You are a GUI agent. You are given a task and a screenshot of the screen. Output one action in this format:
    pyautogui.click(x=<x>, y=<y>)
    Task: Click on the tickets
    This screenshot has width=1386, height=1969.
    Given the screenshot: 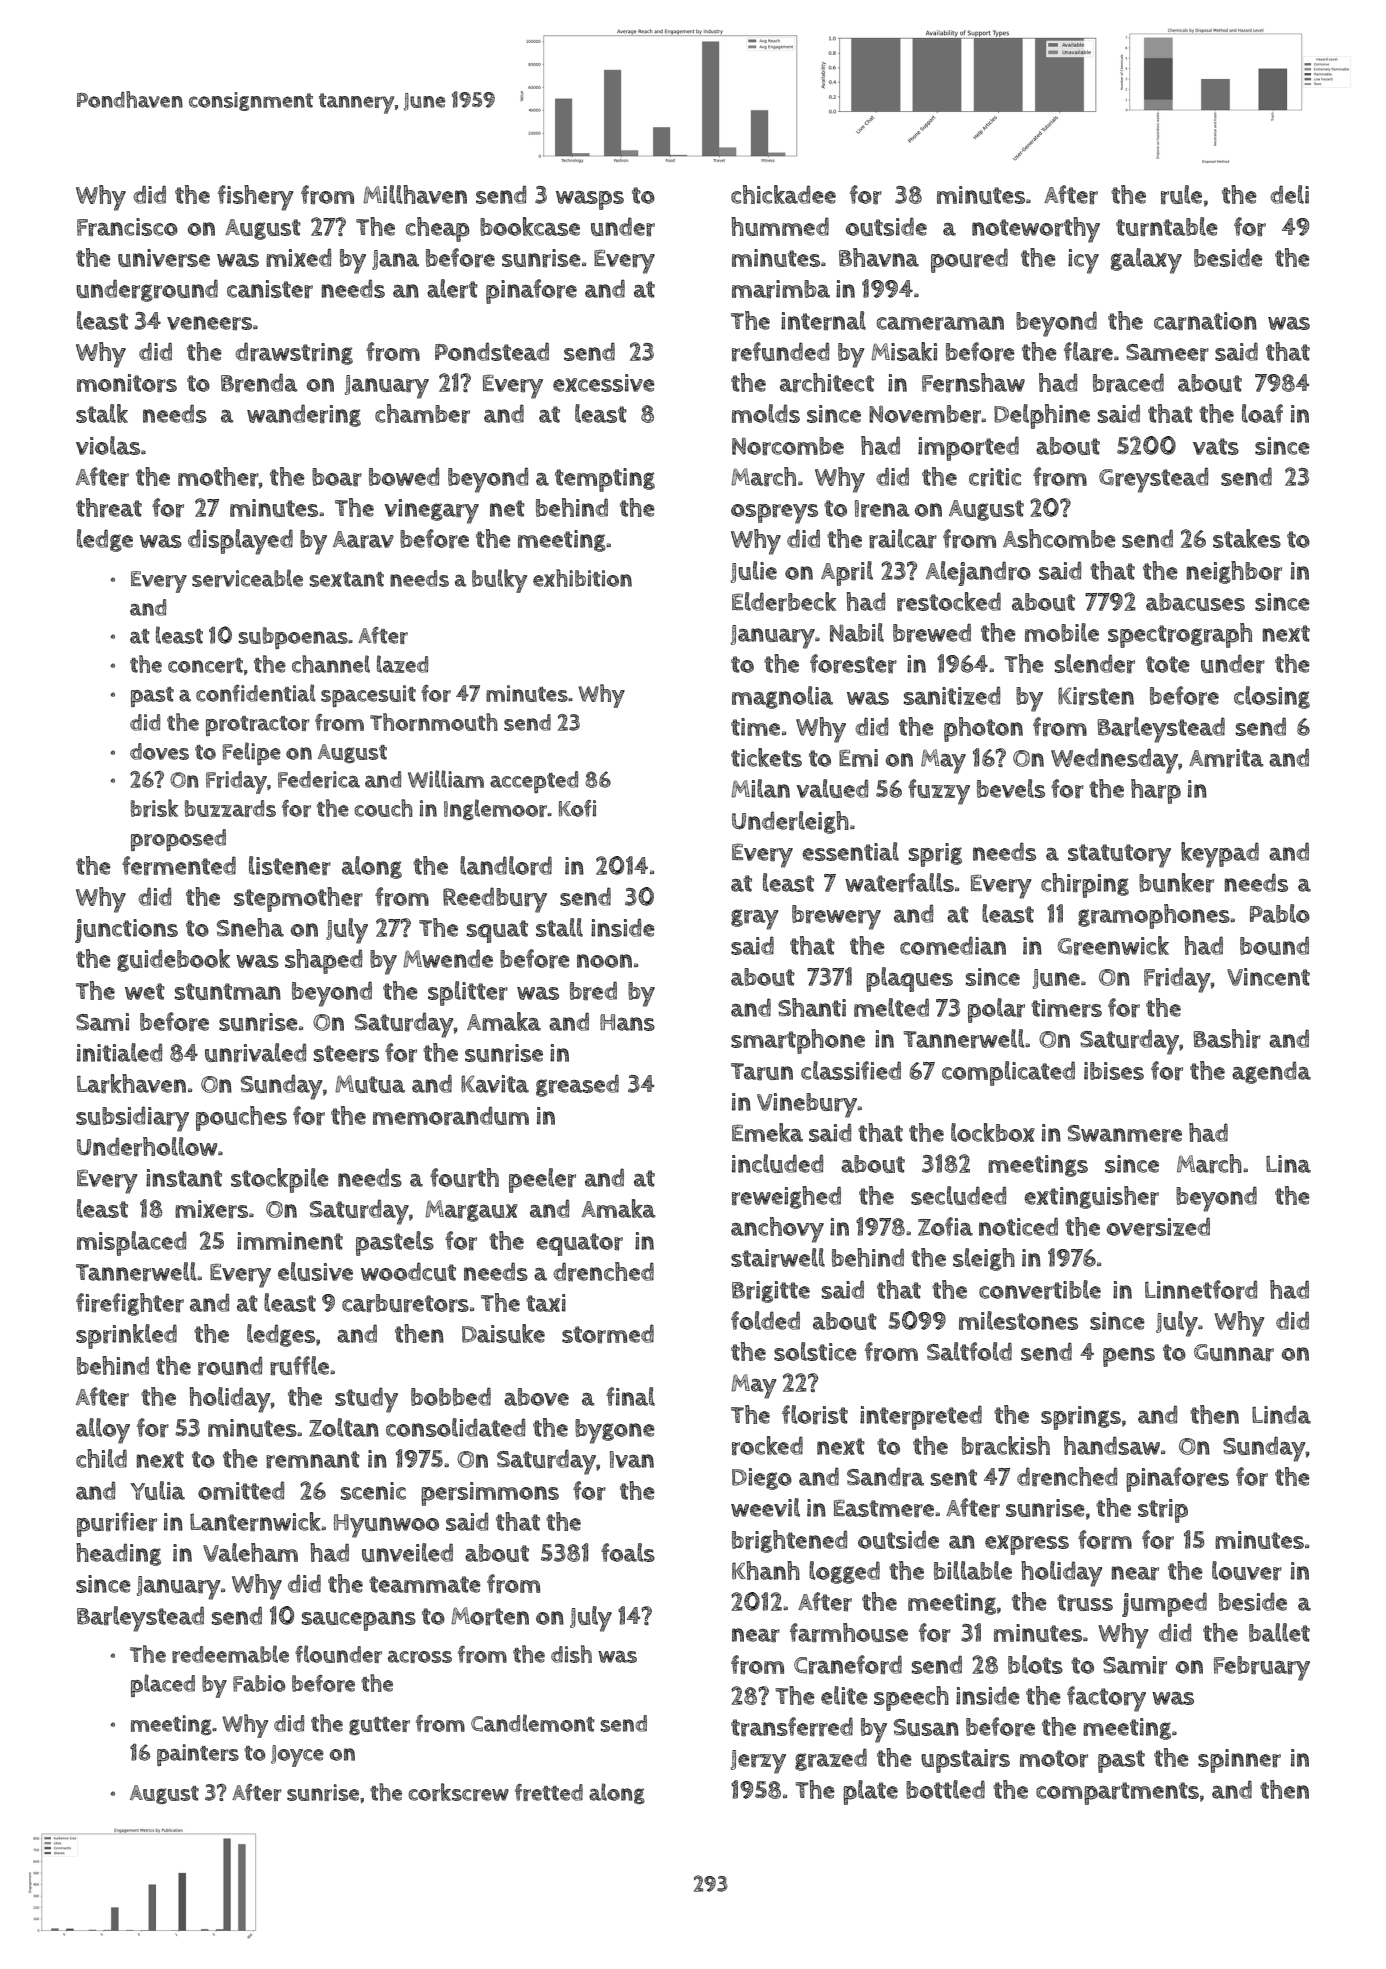 What is the action you would take?
    pyautogui.click(x=766, y=757)
